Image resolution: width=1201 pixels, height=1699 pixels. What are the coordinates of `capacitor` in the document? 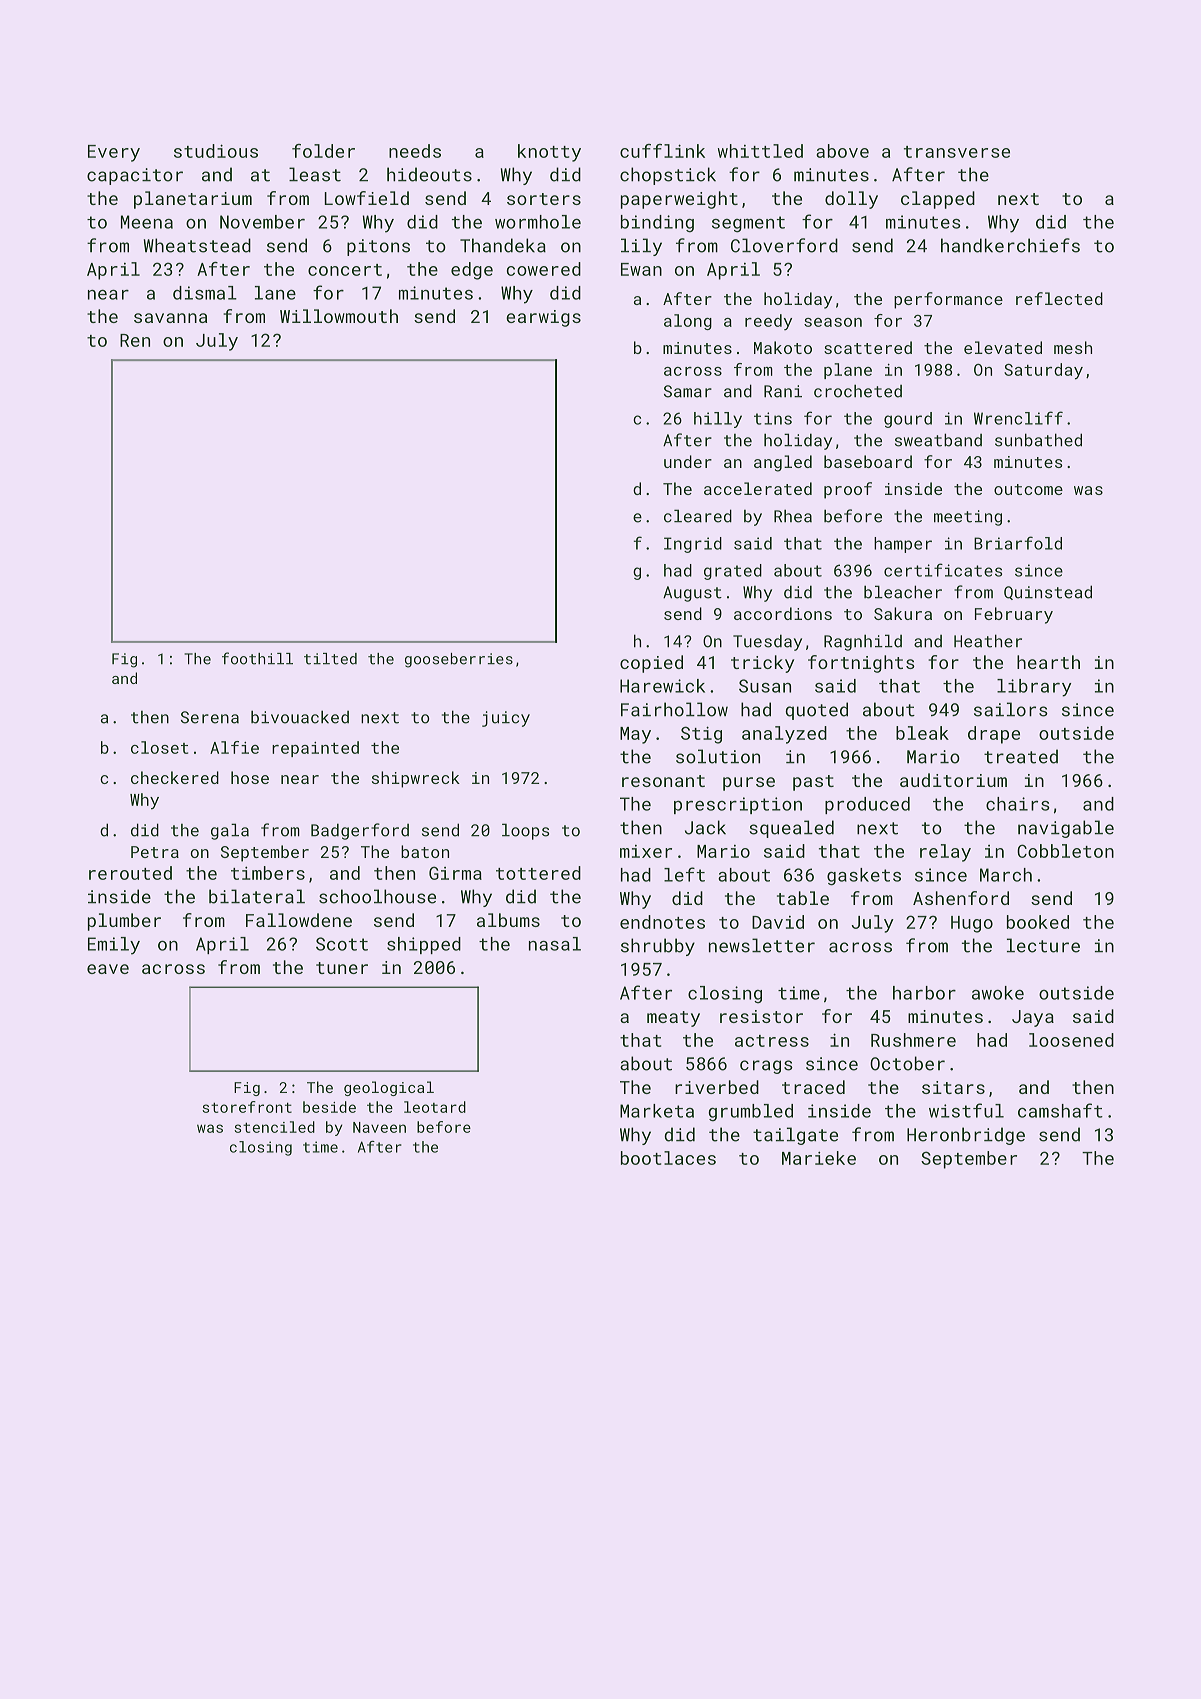 It's located at (135, 176).
